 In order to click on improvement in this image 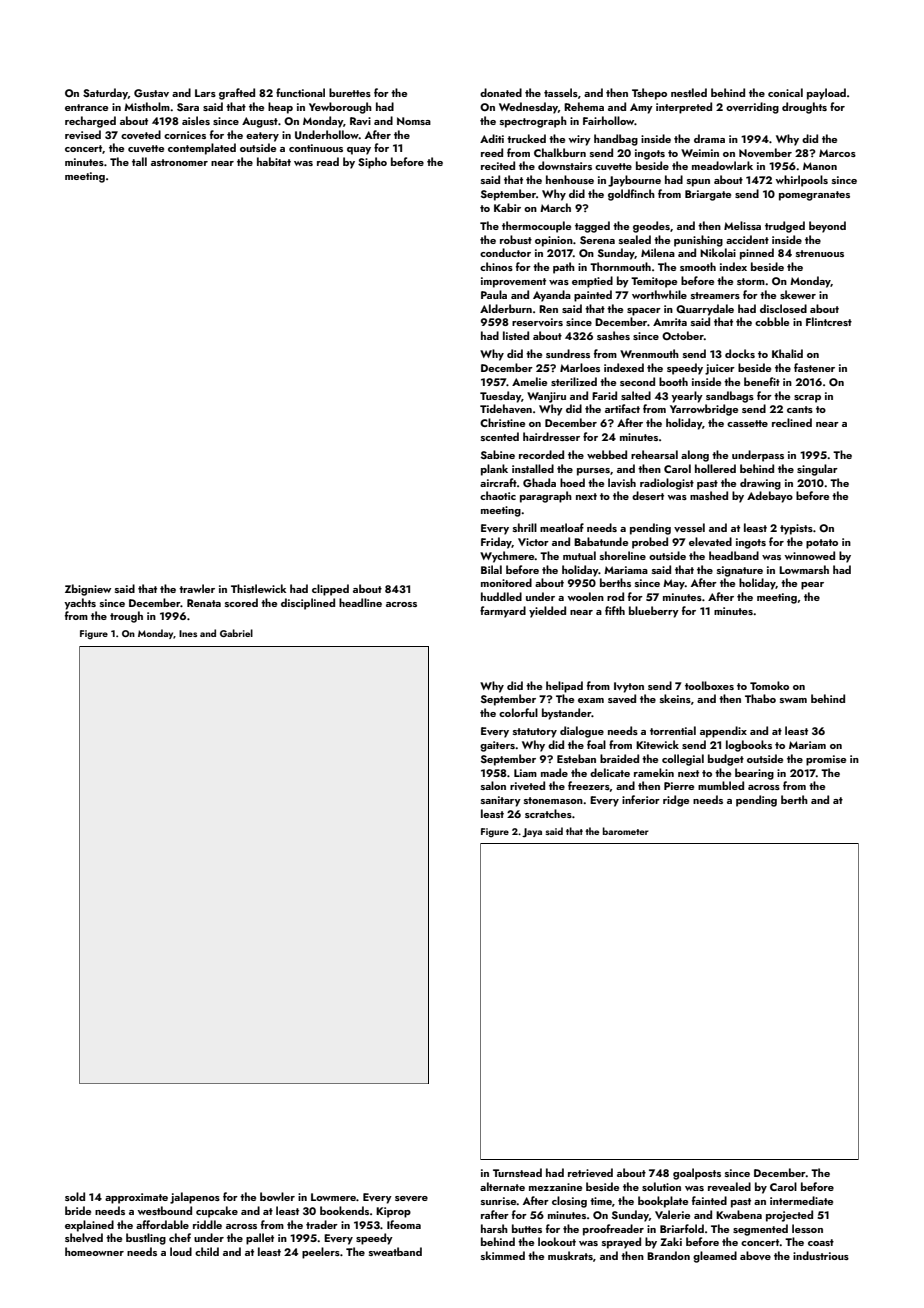, I will do `click(513, 282)`.
